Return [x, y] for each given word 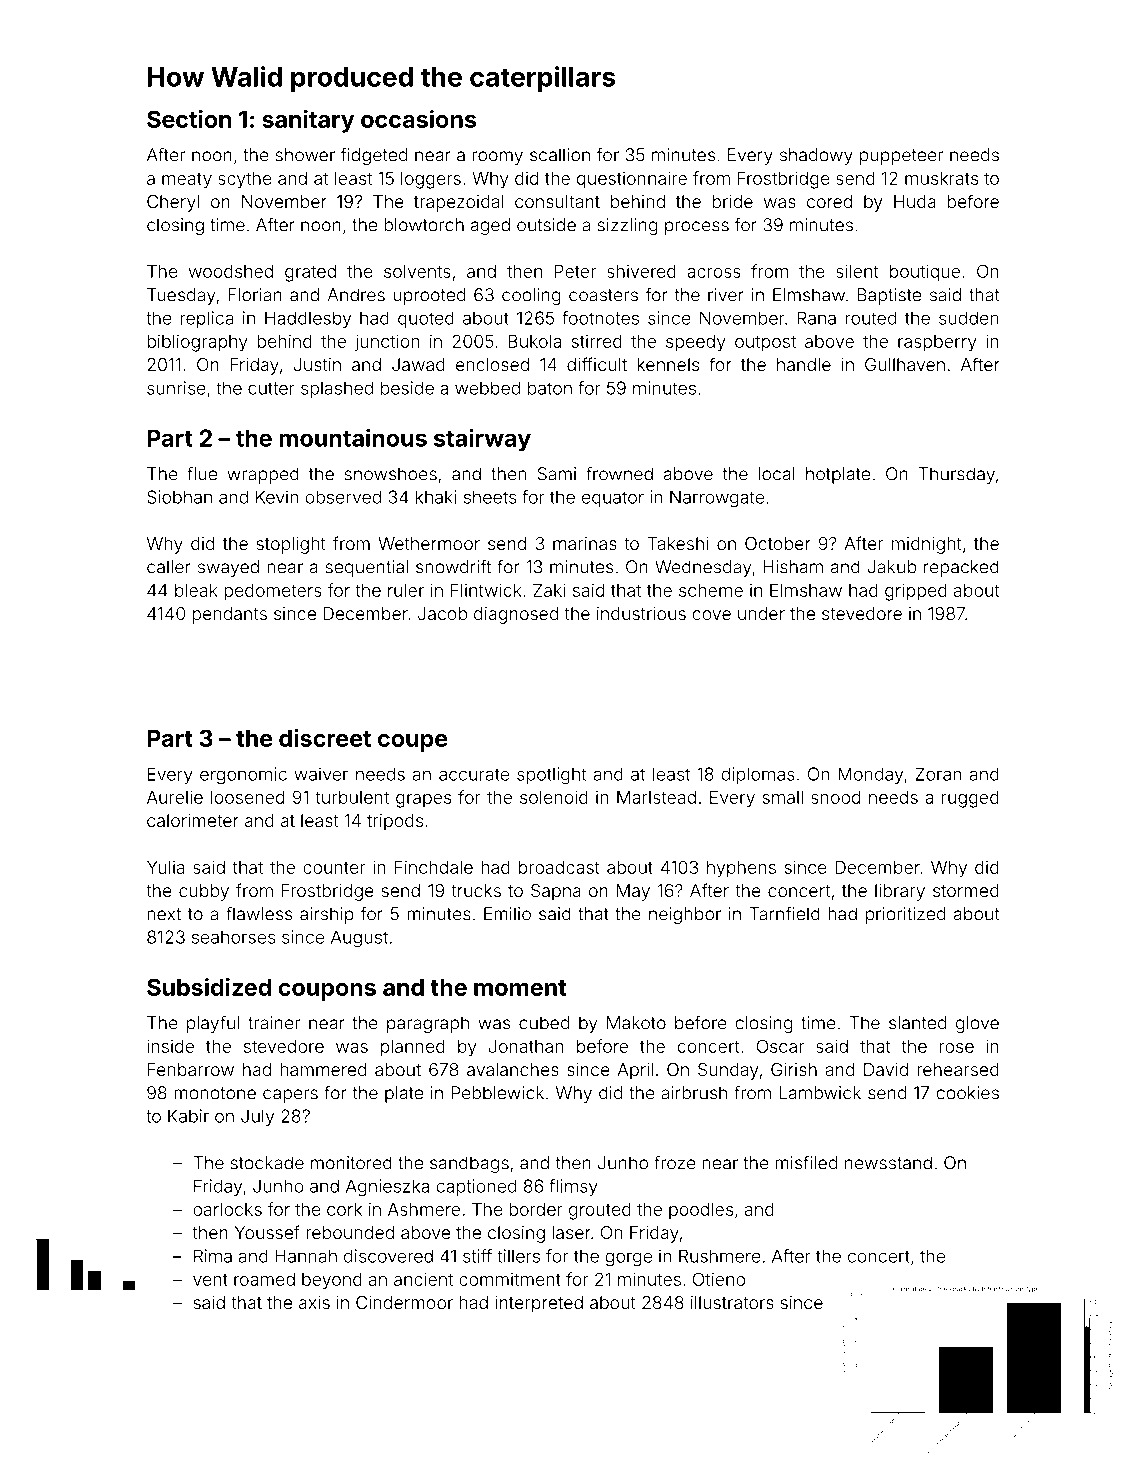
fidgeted [374, 156]
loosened [247, 797]
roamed [264, 1279]
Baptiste [889, 296]
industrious [641, 613]
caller [169, 567]
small [782, 797]
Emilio [507, 914]
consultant [557, 201]
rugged [970, 799]
